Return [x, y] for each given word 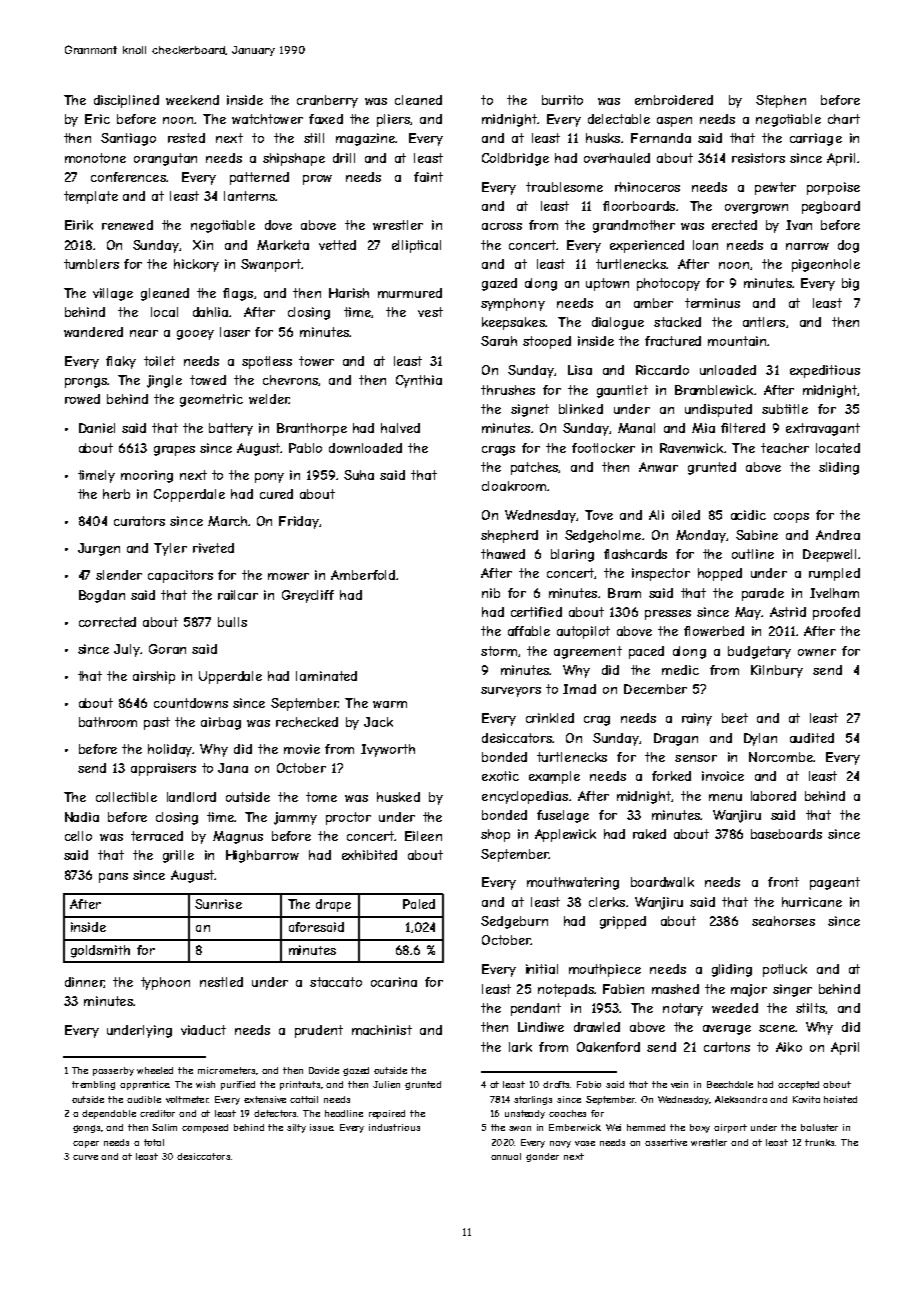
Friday [299, 522]
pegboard [831, 207]
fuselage [563, 816]
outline [753, 554]
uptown [607, 284]
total [154, 1142]
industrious [394, 1127]
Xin [203, 245]
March [227, 521]
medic [680, 670]
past [157, 723]
